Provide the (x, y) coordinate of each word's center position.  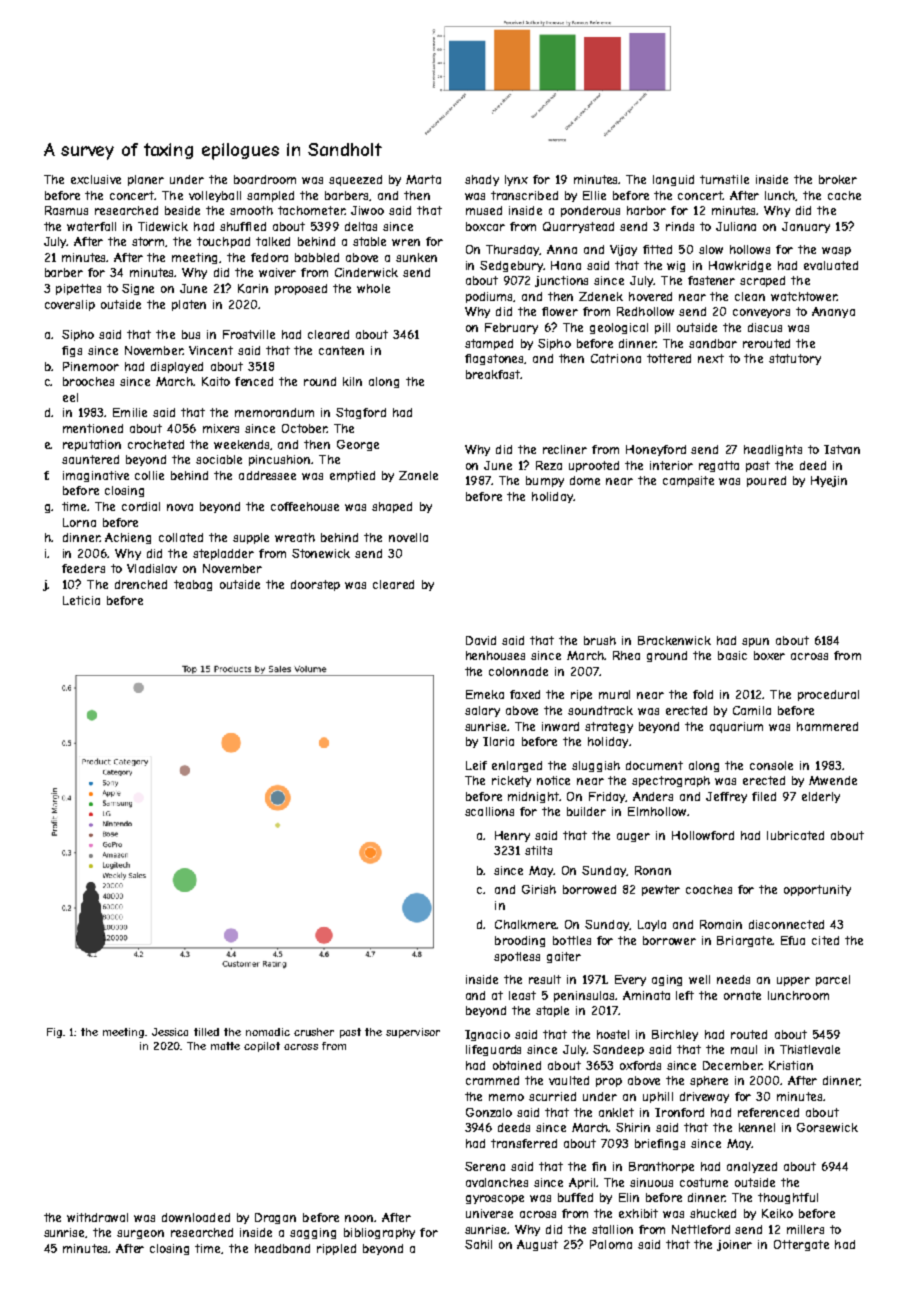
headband (282, 1248)
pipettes (78, 289)
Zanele (418, 475)
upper (793, 981)
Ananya (833, 312)
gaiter (564, 957)
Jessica (170, 1032)
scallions (489, 811)
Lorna (79, 522)
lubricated (795, 835)
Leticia (81, 600)
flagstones (495, 359)
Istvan (842, 449)
